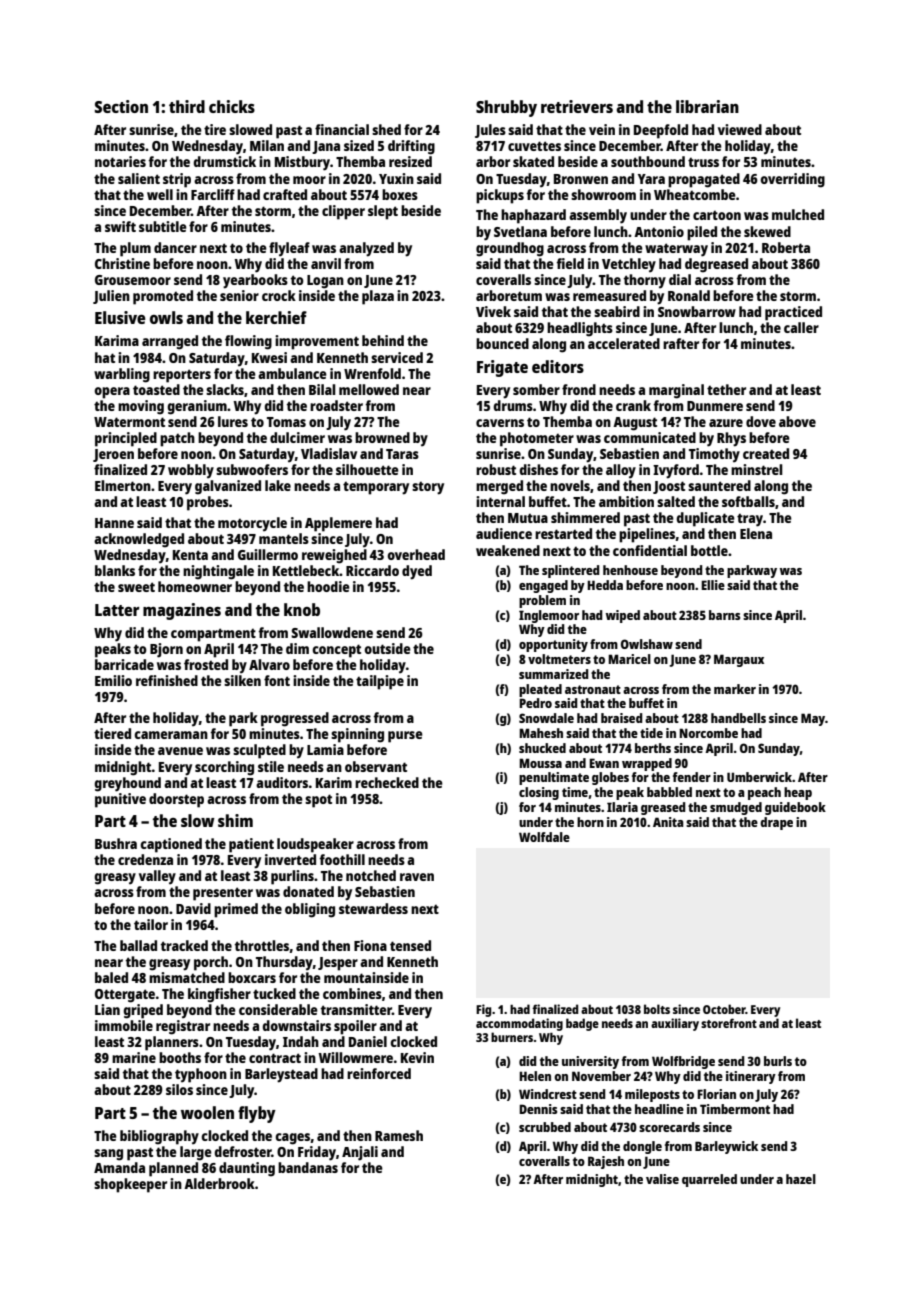  Describe the element at coordinates (776, 823) in the screenshot. I see `drape` at that location.
